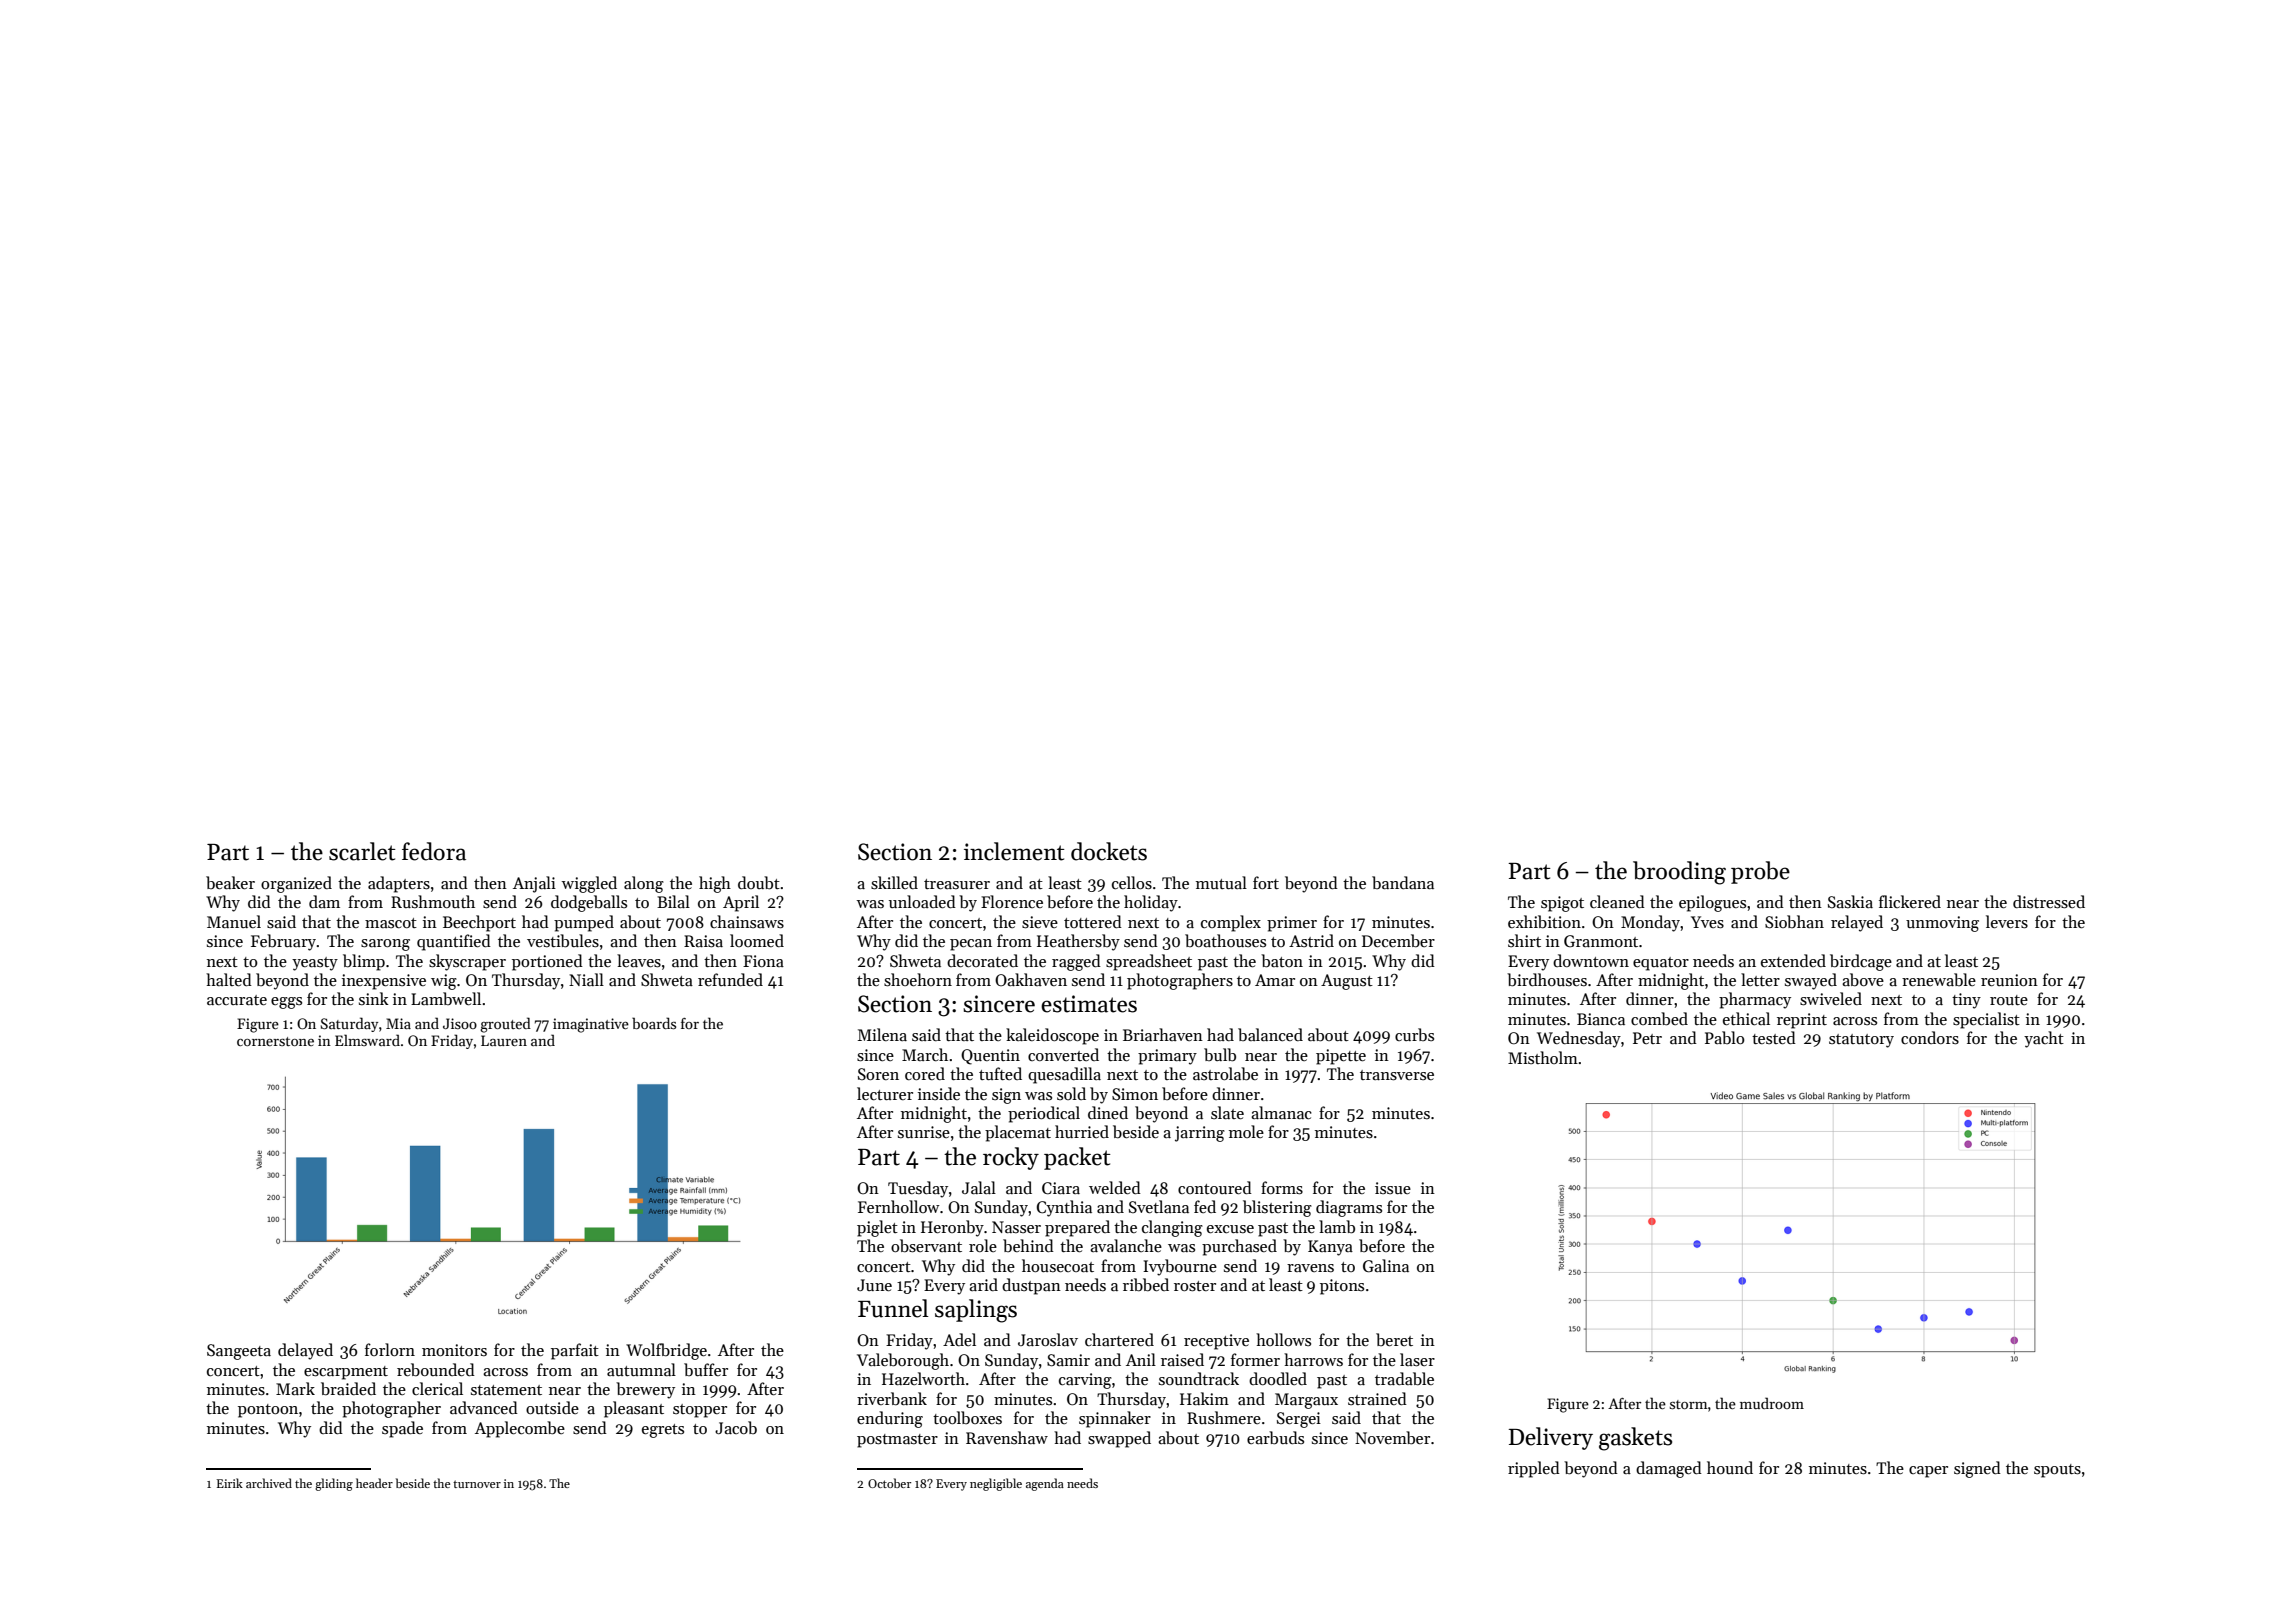 Image resolution: width=2292 pixels, height=1620 pixels. What do you see at coordinates (230, 1483) in the page?
I see `Eirik` at bounding box center [230, 1483].
